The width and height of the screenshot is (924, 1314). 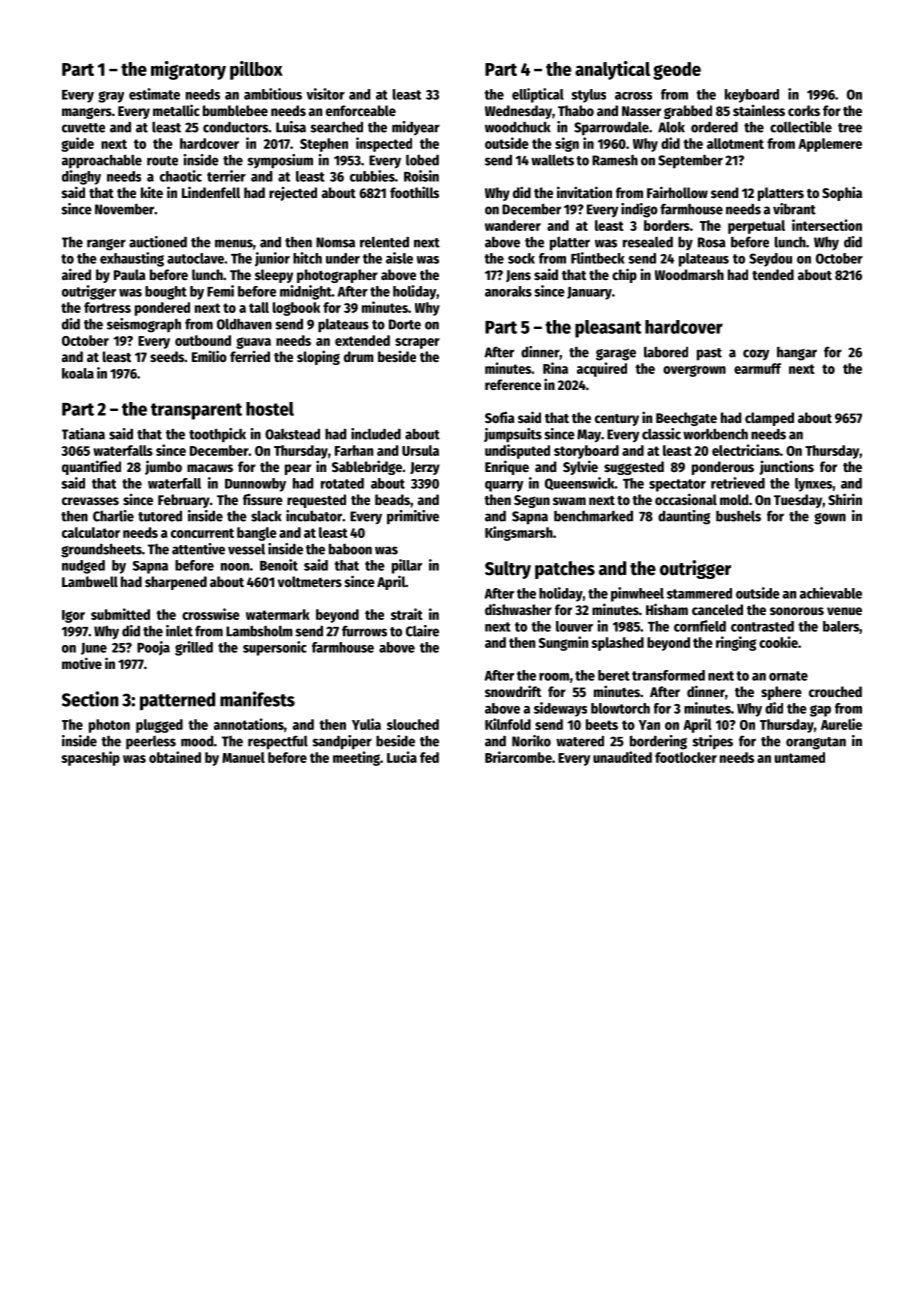 What do you see at coordinates (416, 128) in the screenshot?
I see `midyear` at bounding box center [416, 128].
